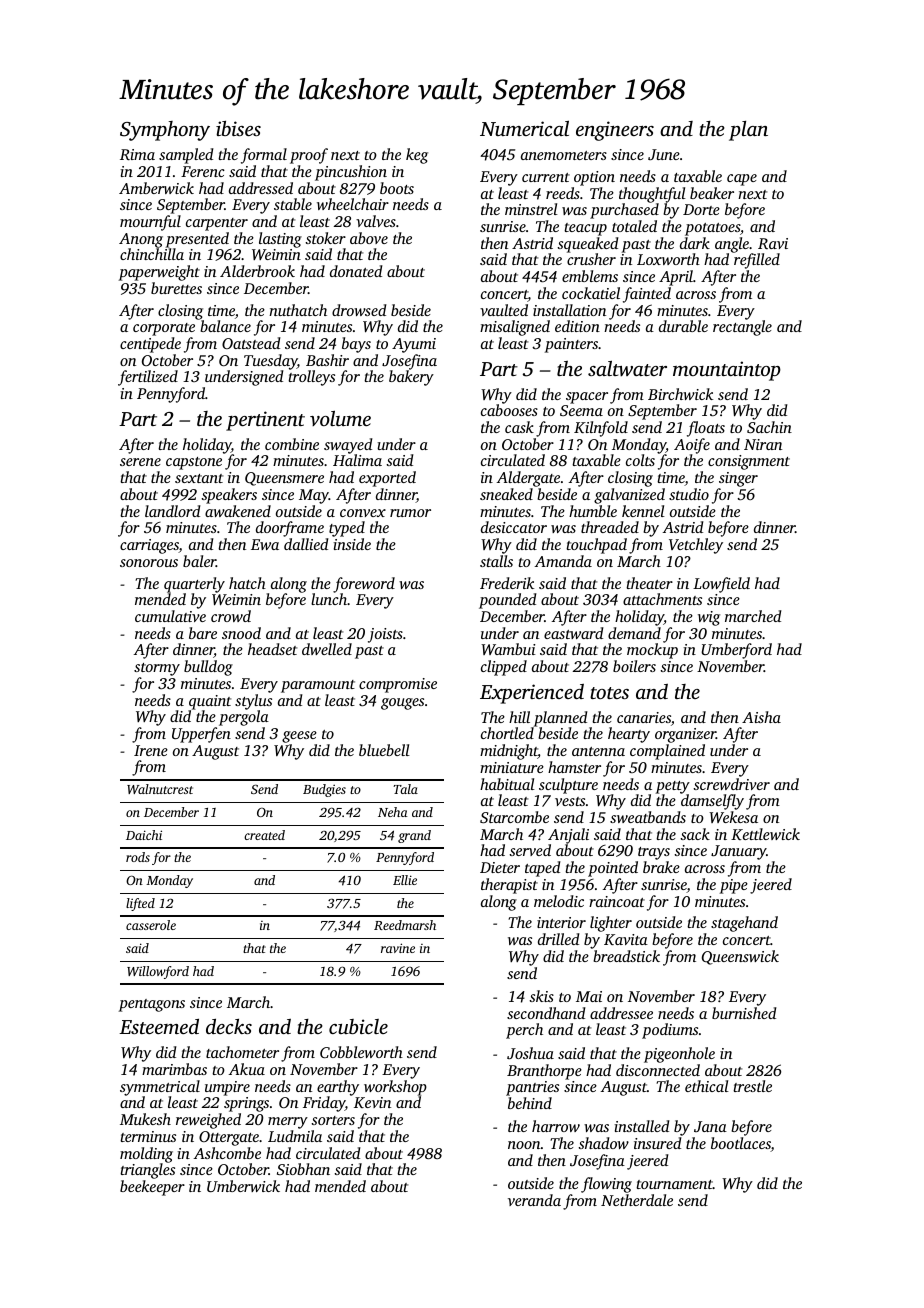 The width and height of the image is (924, 1308). I want to click on Willowford, so click(158, 972).
